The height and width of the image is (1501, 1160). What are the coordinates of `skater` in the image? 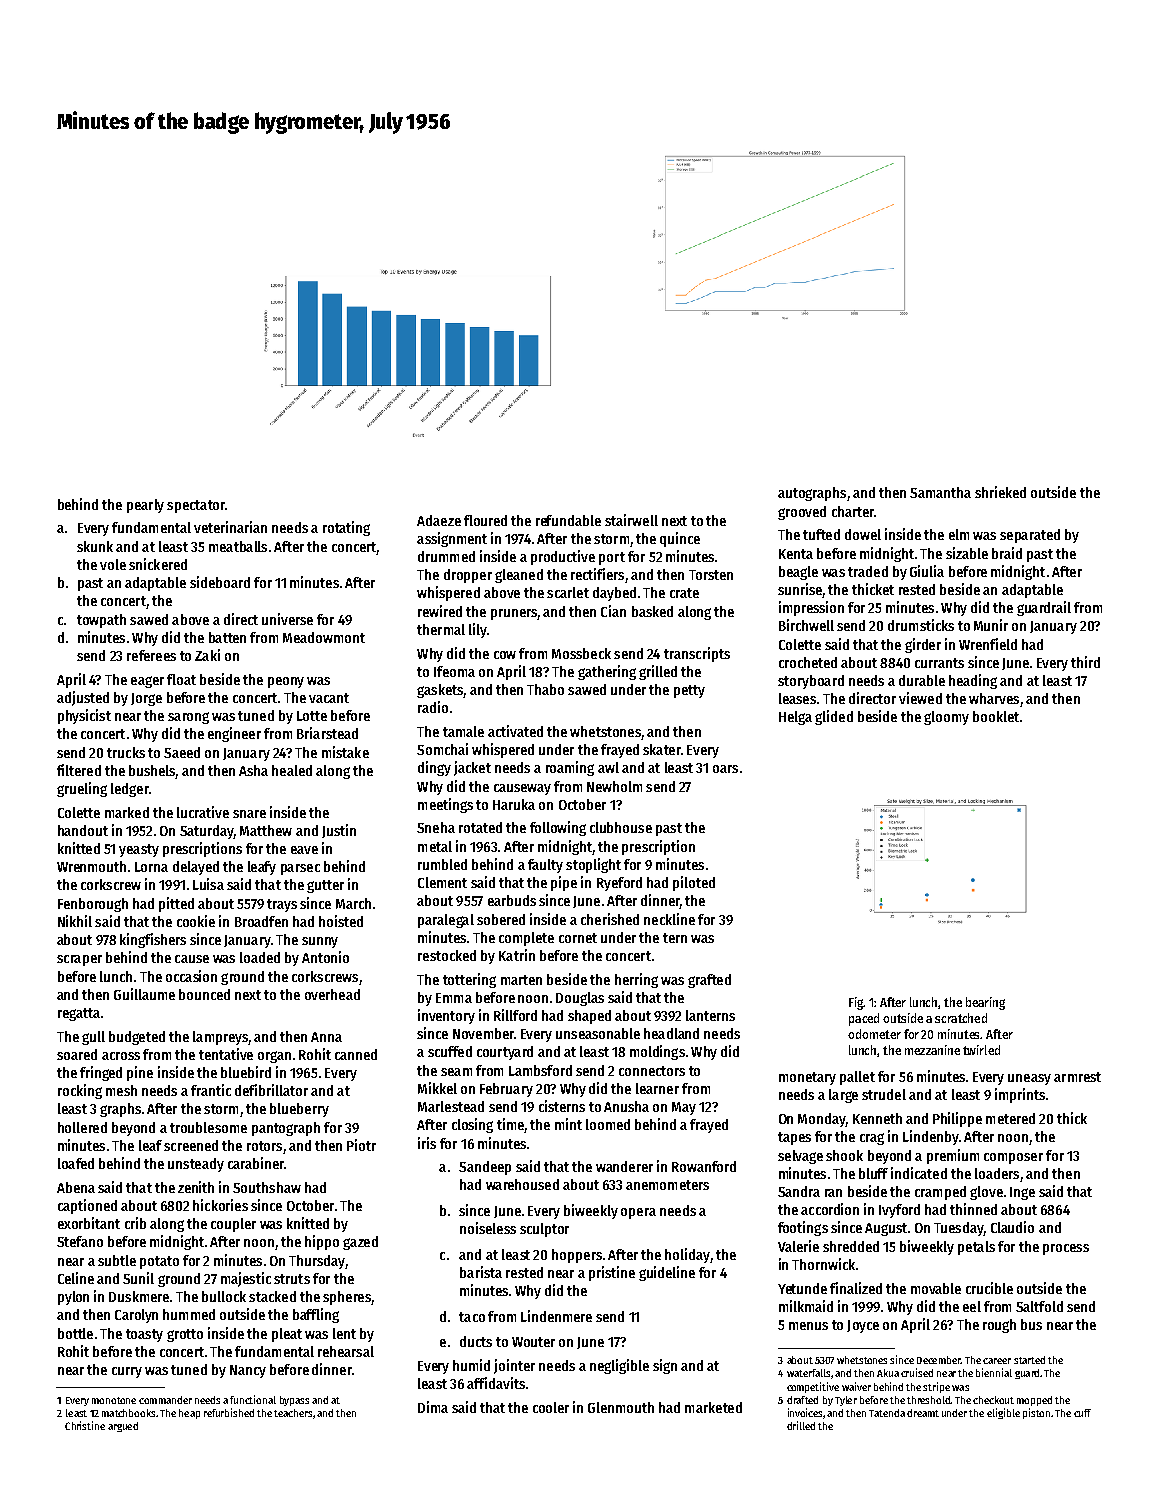 It's located at (662, 749).
